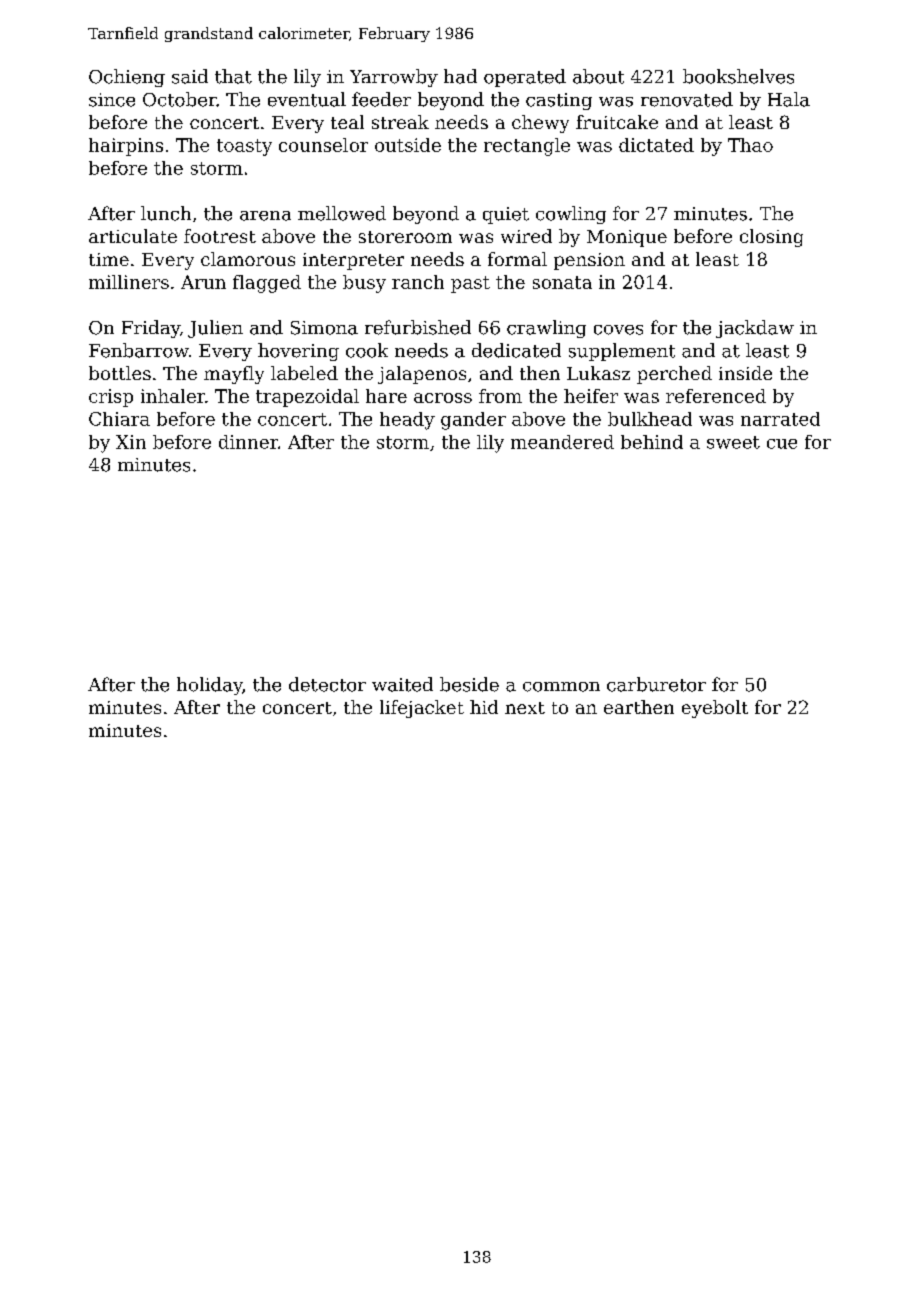  Describe the element at coordinates (562, 442) in the screenshot. I see `meandered` at that location.
